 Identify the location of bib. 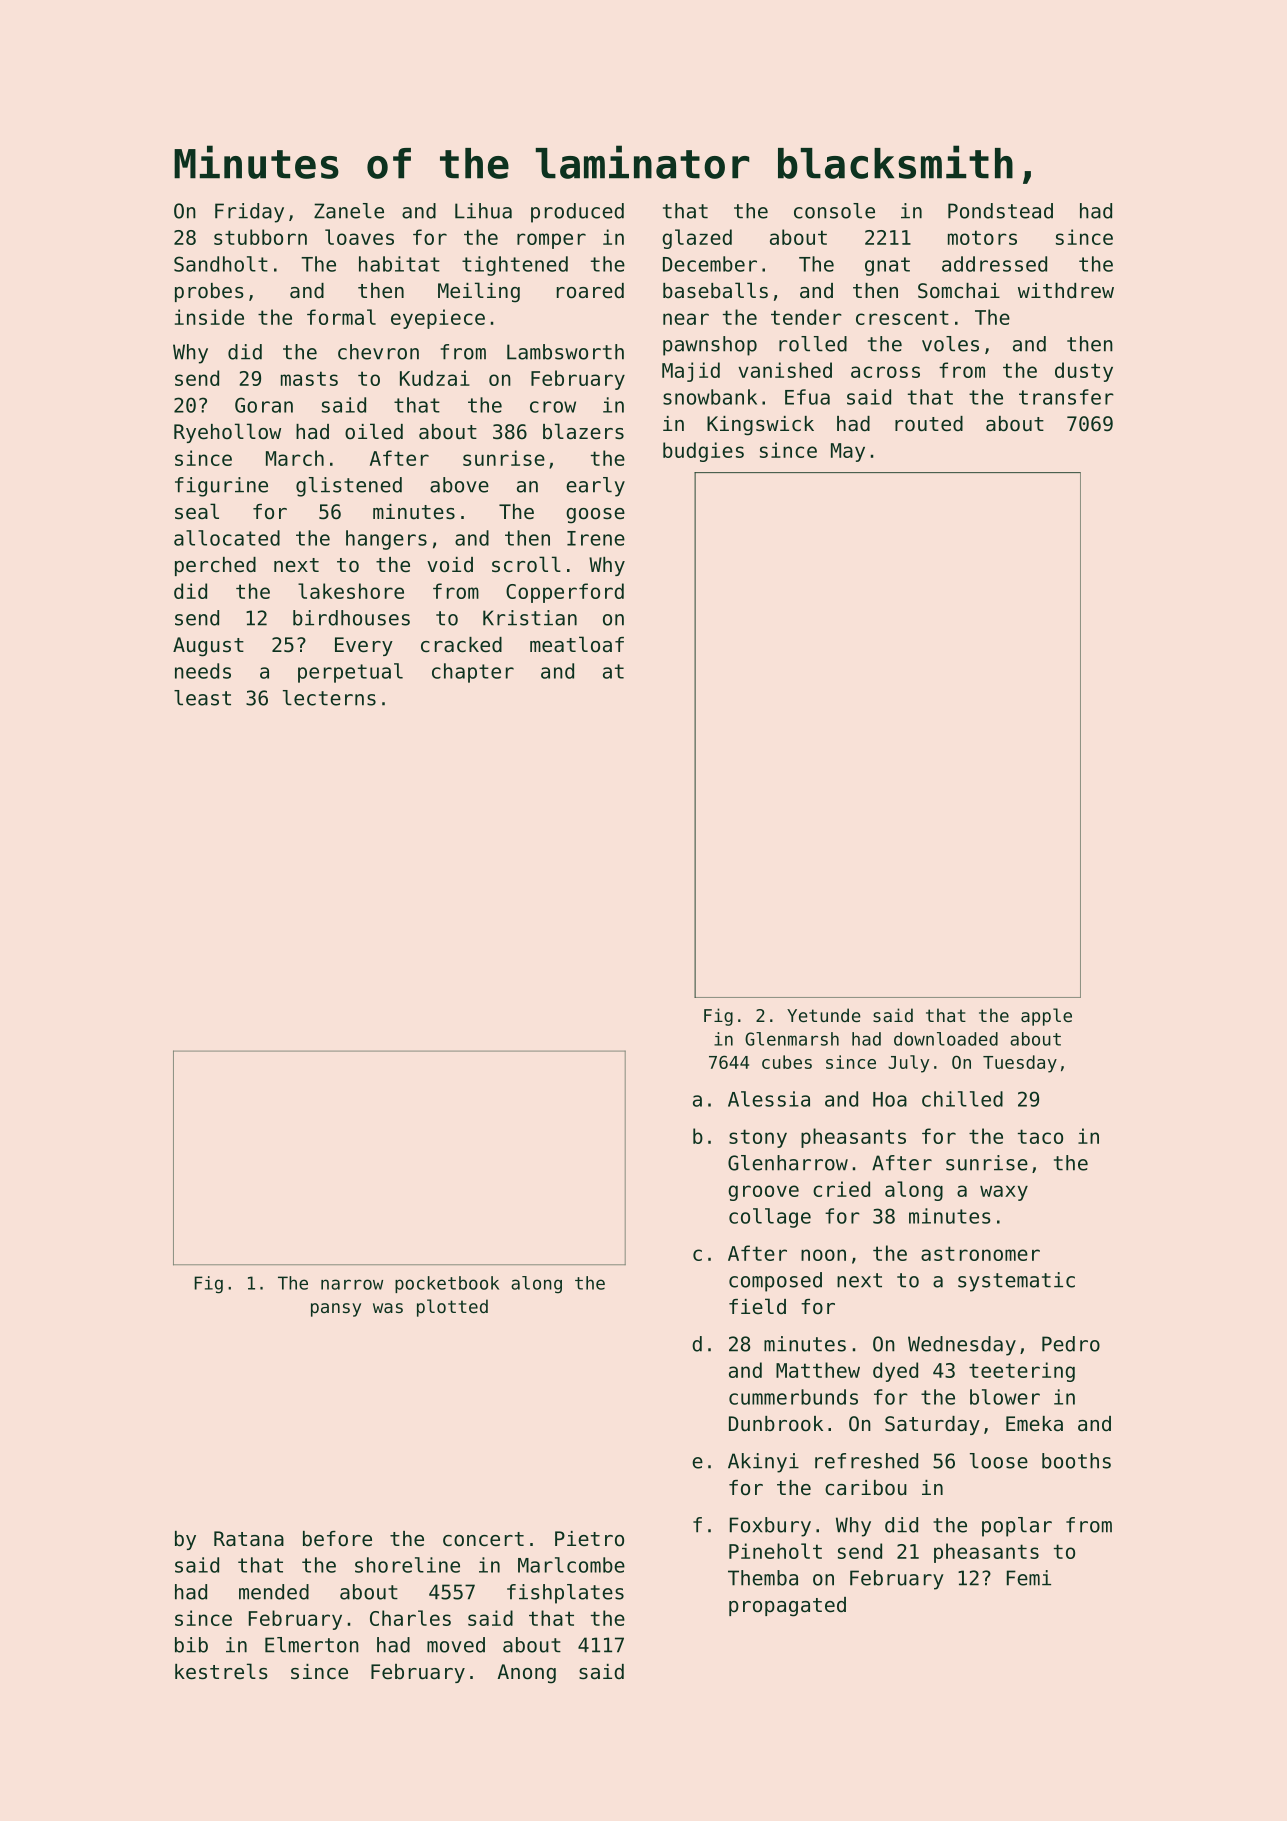
(191, 1645).
